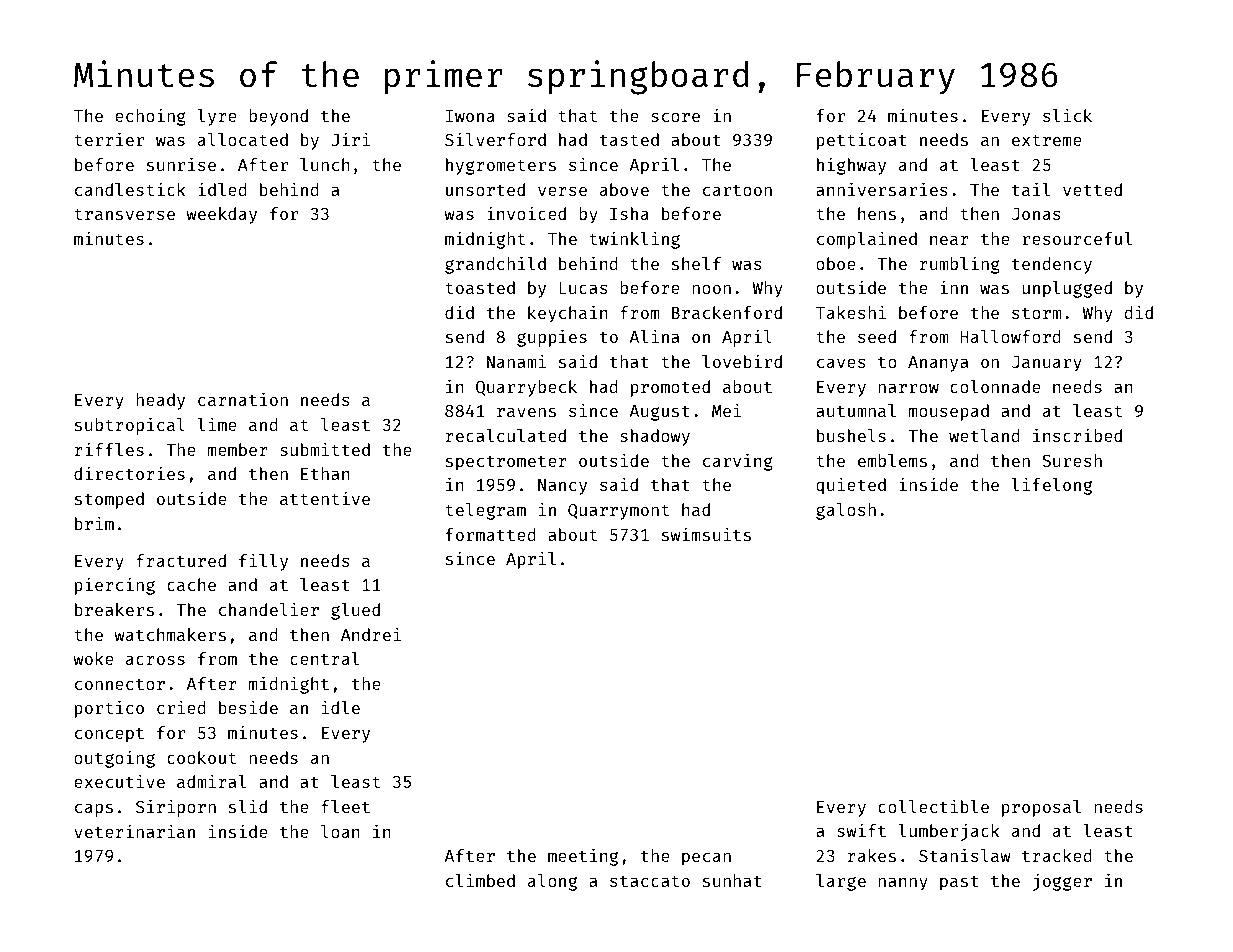 This document has height=952, width=1233. What do you see at coordinates (984, 435) in the document?
I see `wetland` at bounding box center [984, 435].
